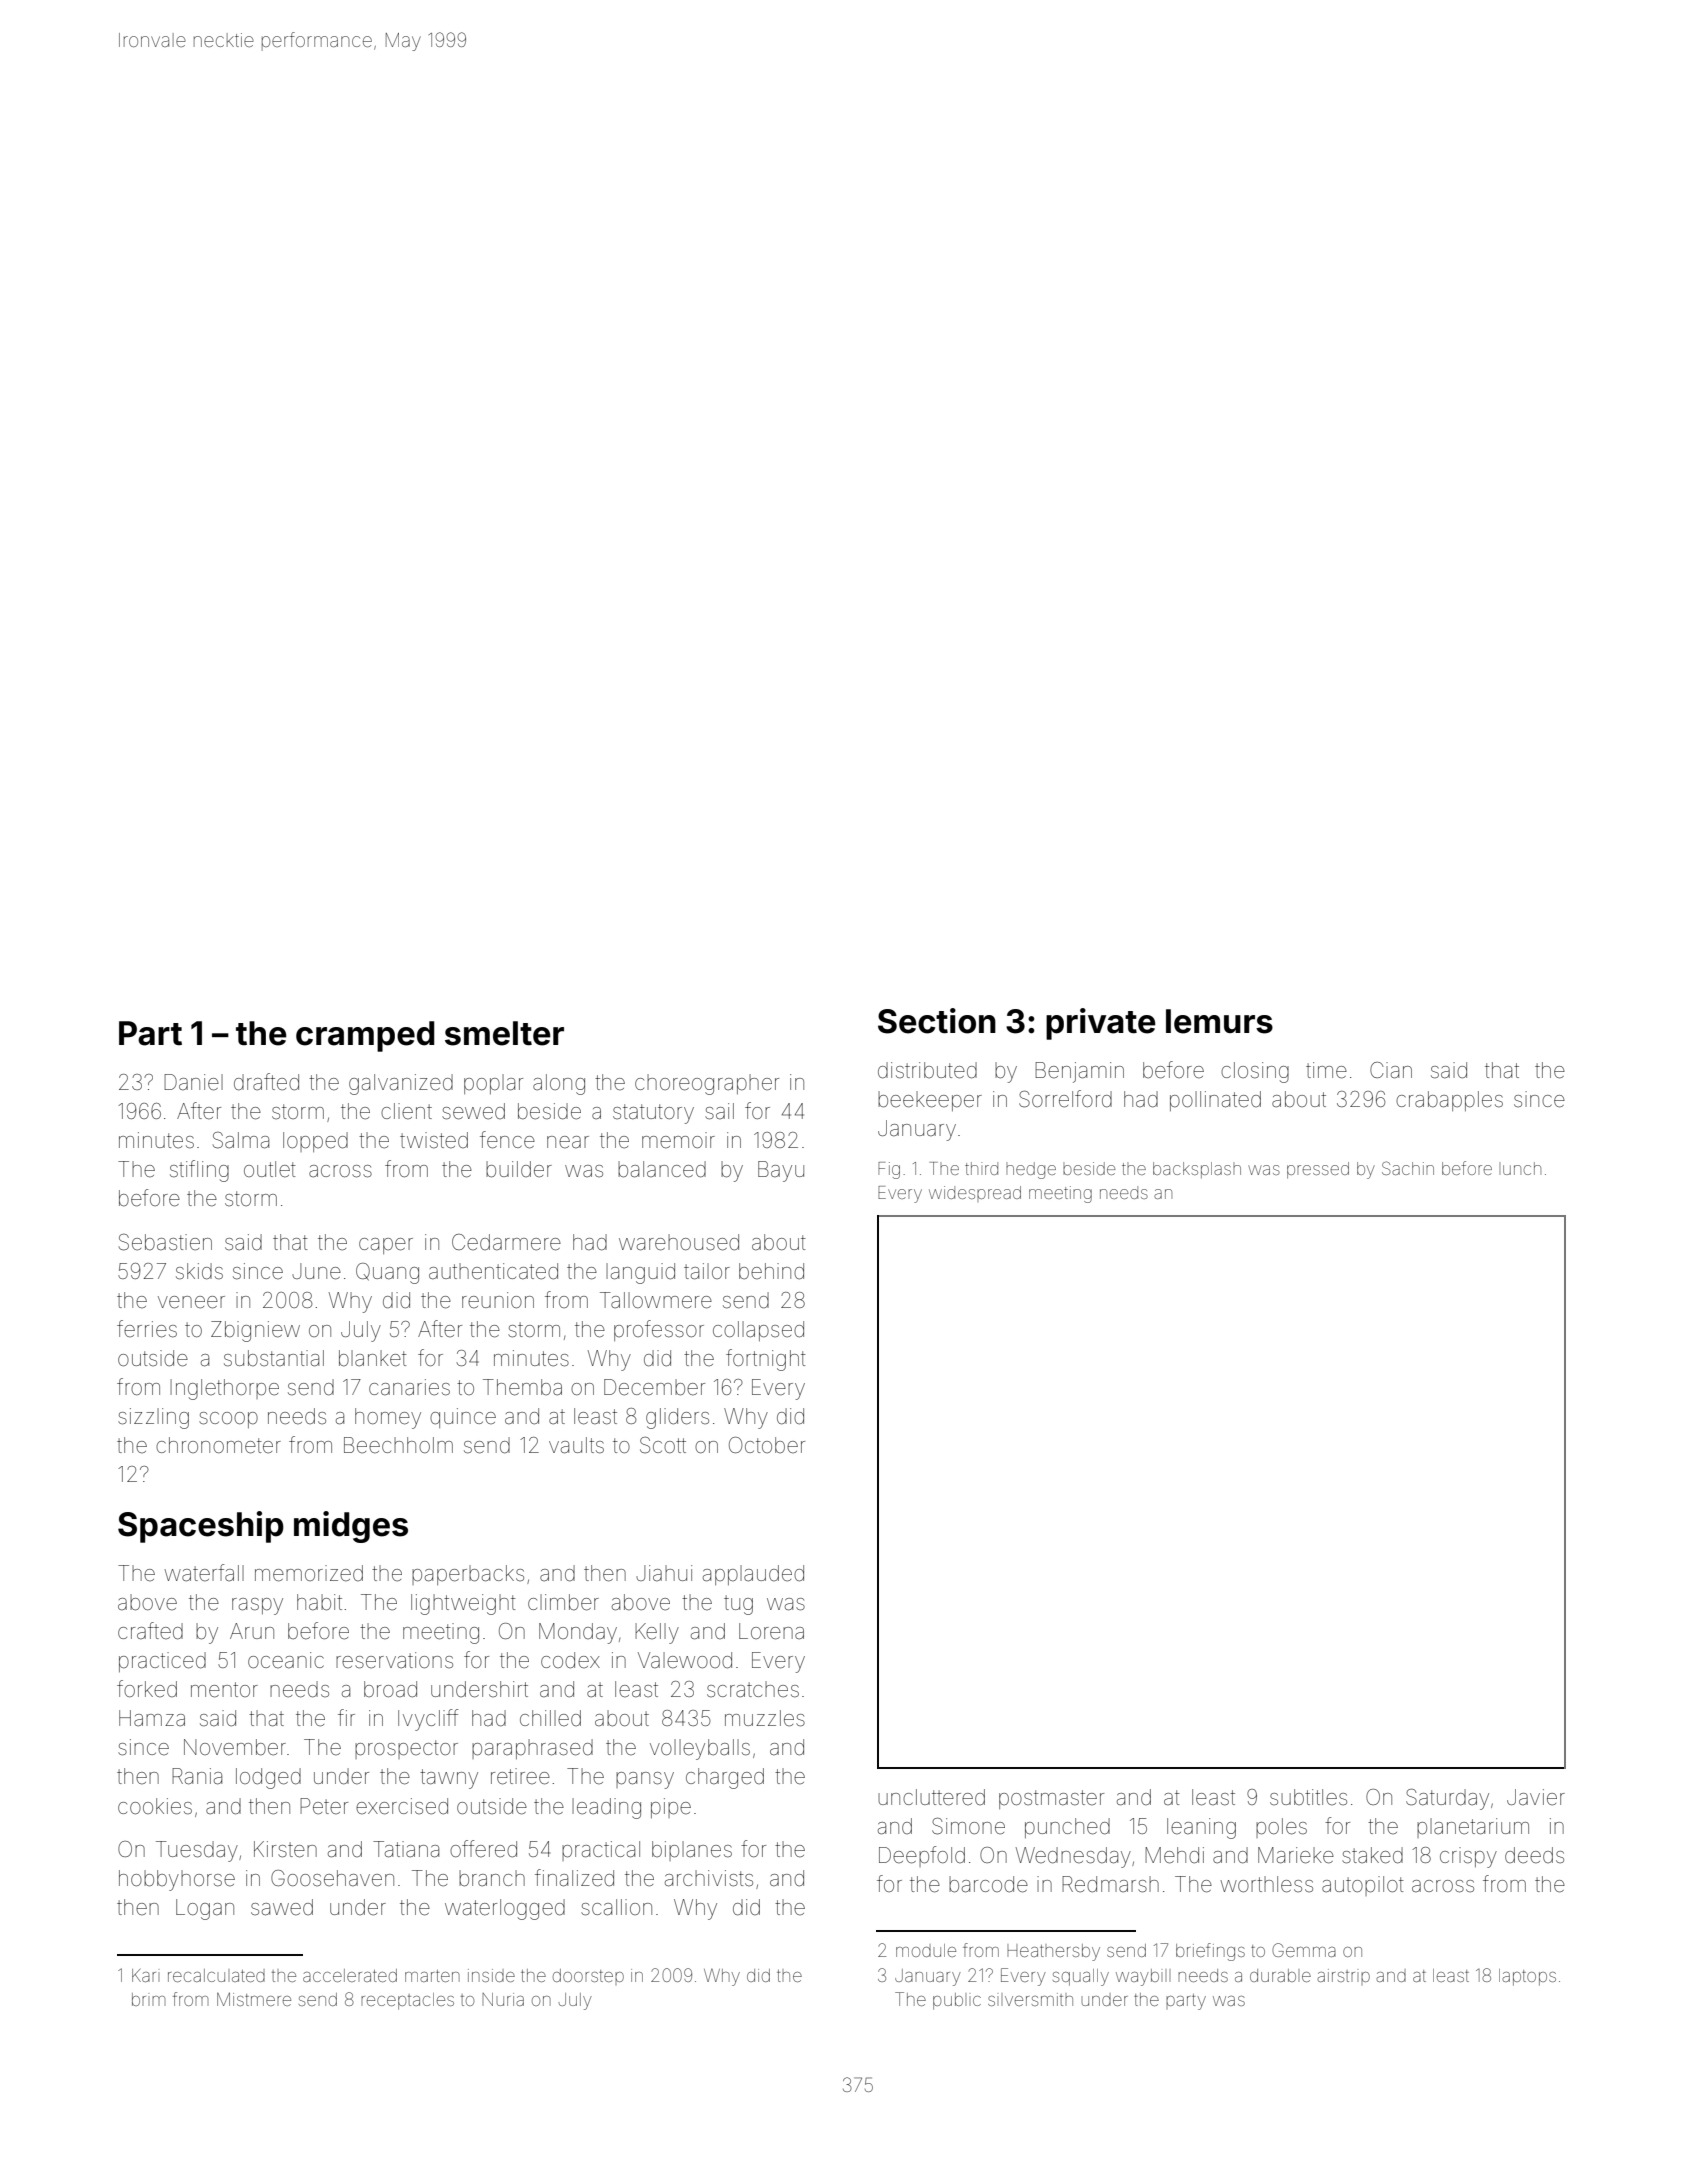 The height and width of the screenshot is (2178, 1683). What do you see at coordinates (771, 1631) in the screenshot?
I see `Lorena` at bounding box center [771, 1631].
